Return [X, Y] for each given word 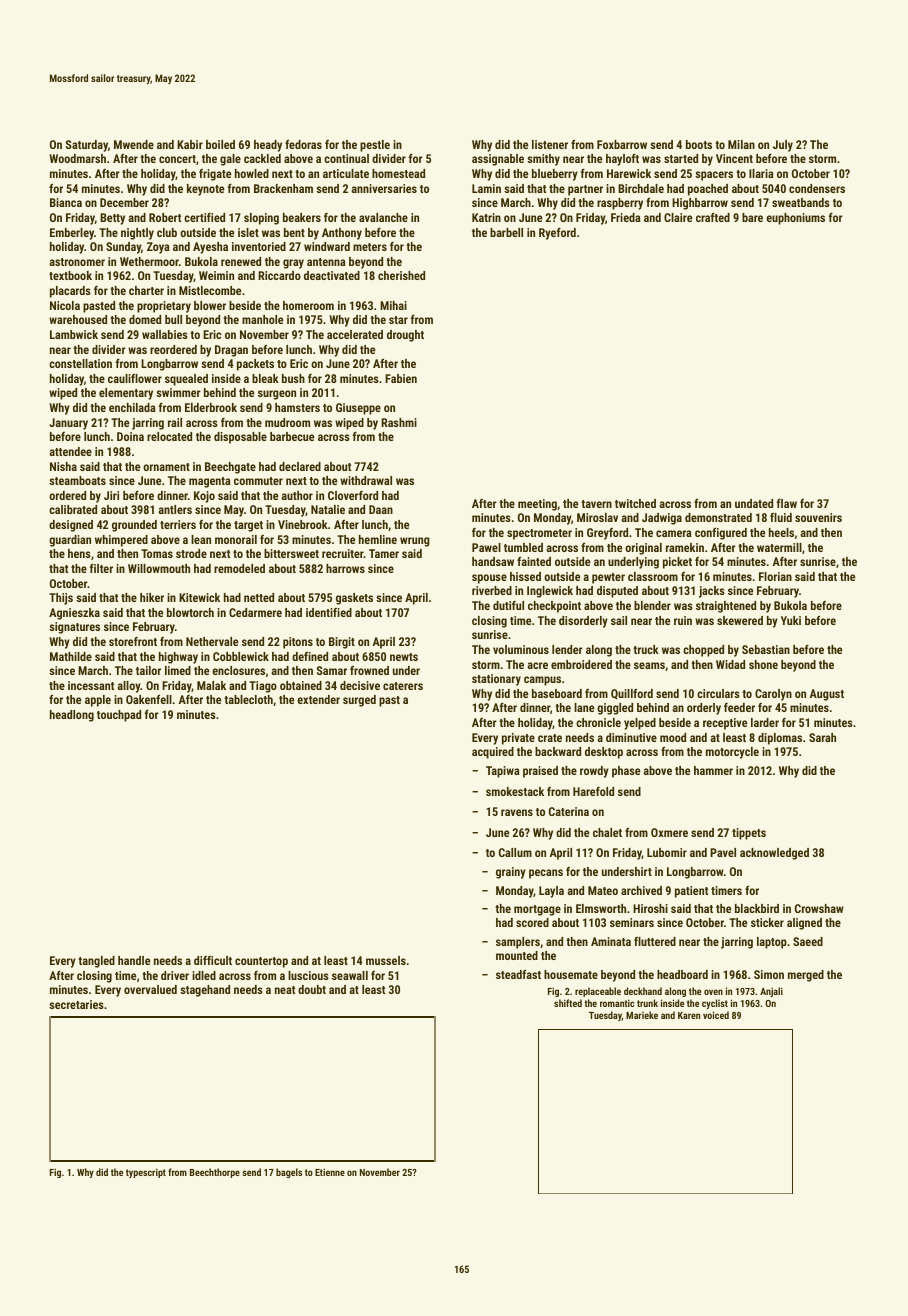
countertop [261, 962]
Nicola [65, 305]
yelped [640, 724]
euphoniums [795, 219]
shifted [568, 1003]
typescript [146, 1173]
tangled [96, 962]
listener [550, 144]
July [783, 146]
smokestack [515, 791]
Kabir [190, 144]
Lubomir [667, 852]
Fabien [401, 378]
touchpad [119, 716]
